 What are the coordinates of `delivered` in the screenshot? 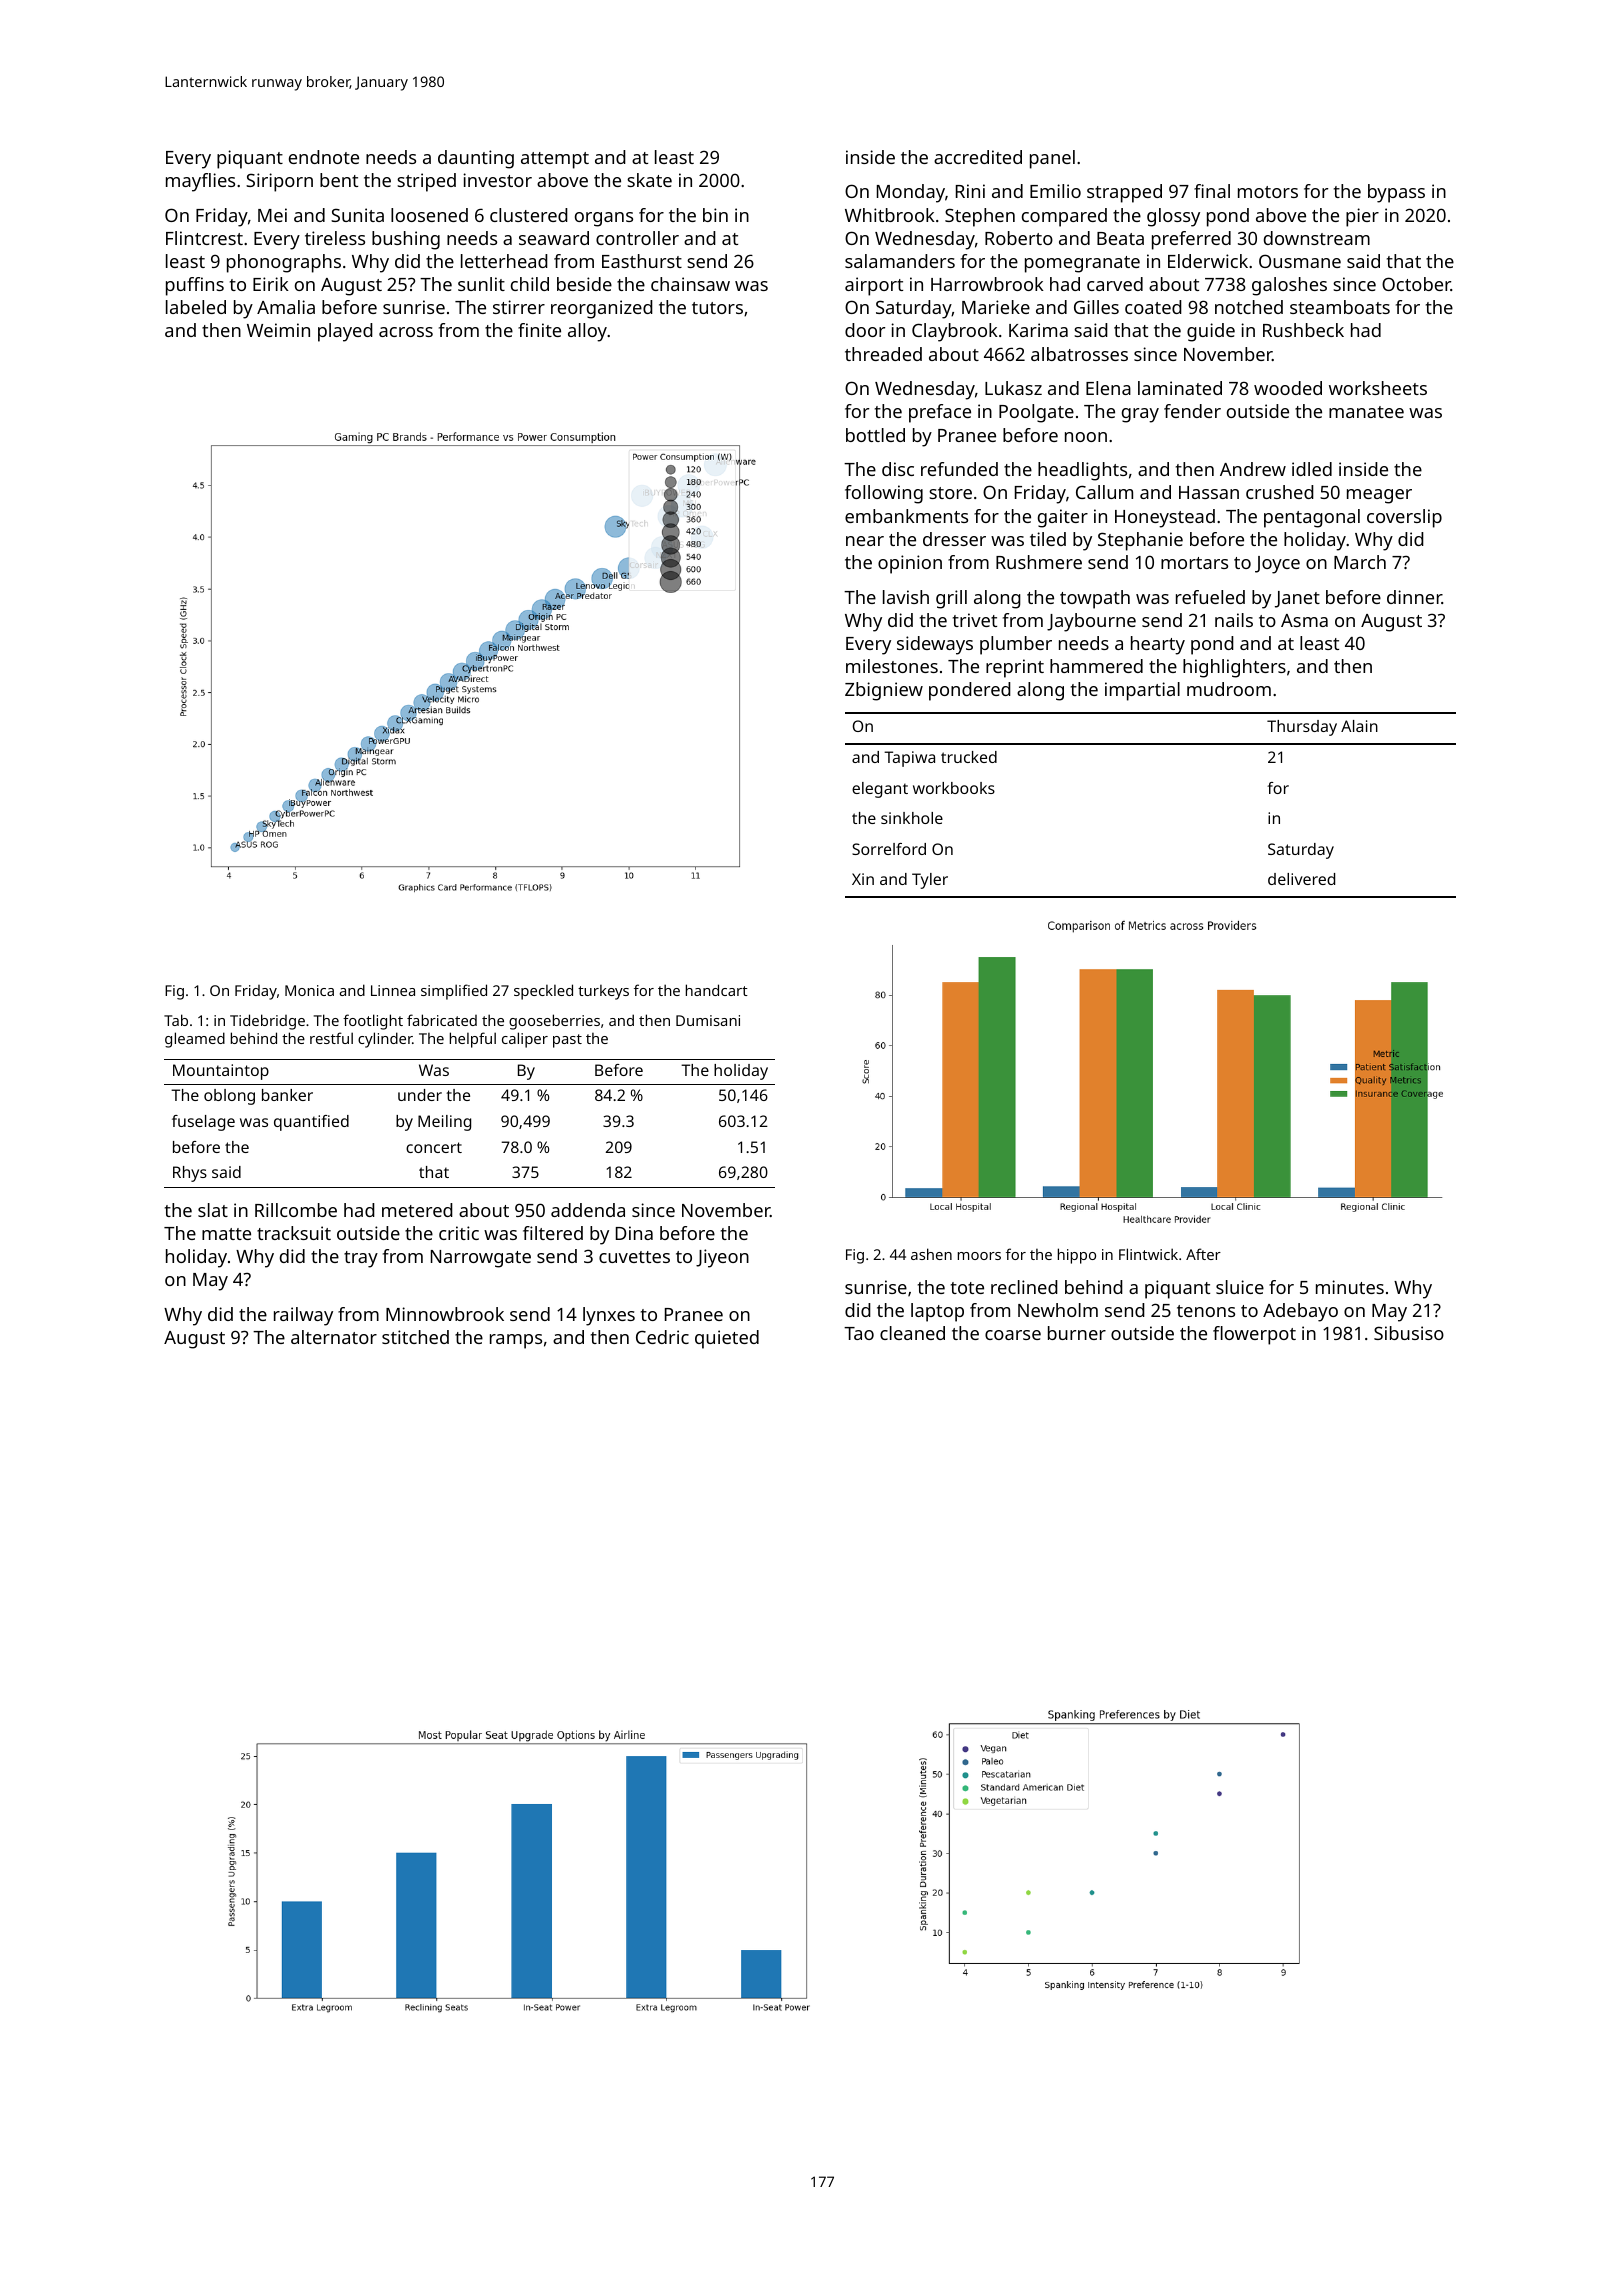 It's located at (1301, 879).
